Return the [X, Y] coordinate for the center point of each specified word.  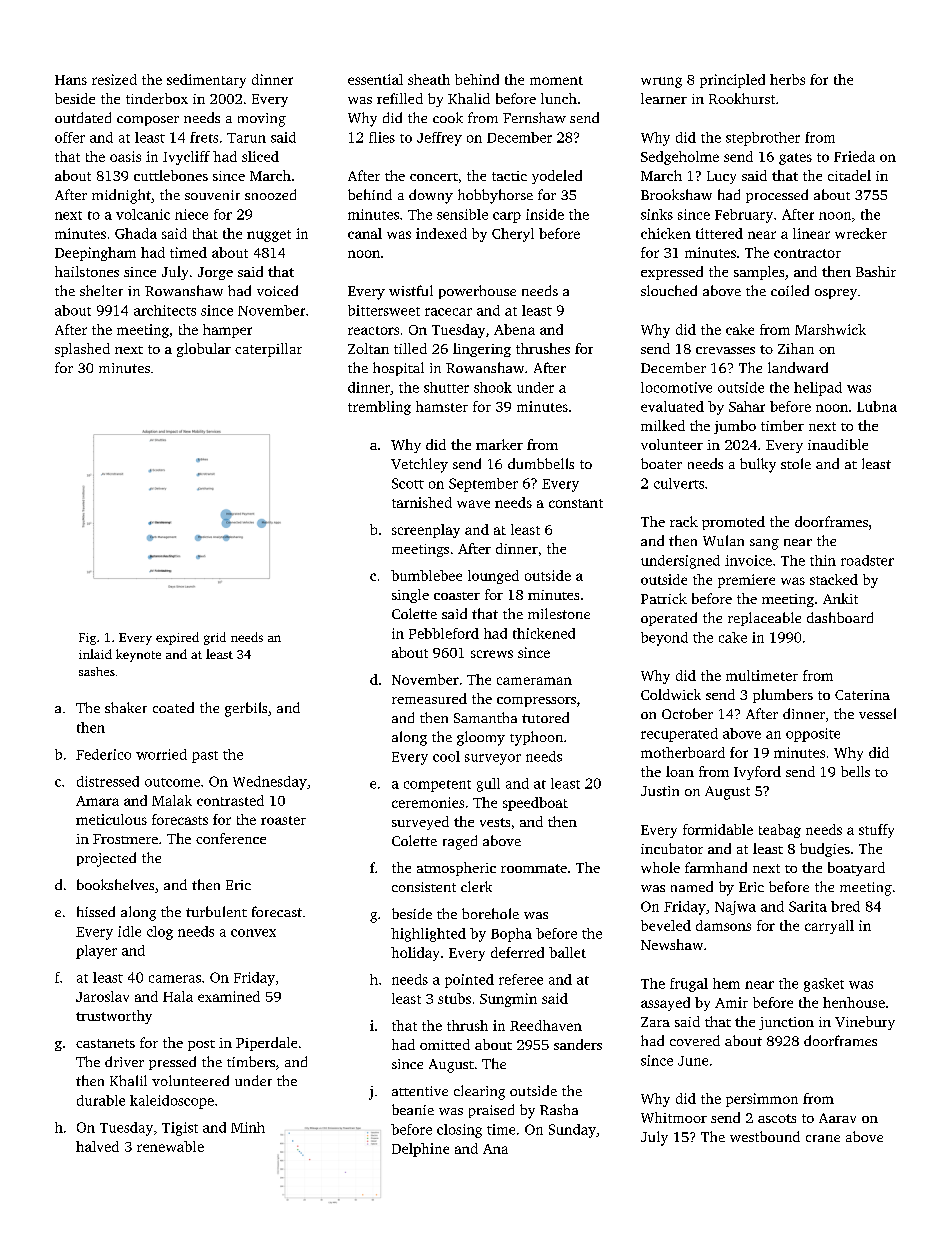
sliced [260, 156]
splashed [82, 350]
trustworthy [114, 1017]
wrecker [861, 233]
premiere [746, 581]
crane [823, 1138]
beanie [413, 1109]
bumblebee [426, 575]
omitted [445, 1044]
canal [365, 233]
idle [129, 931]
